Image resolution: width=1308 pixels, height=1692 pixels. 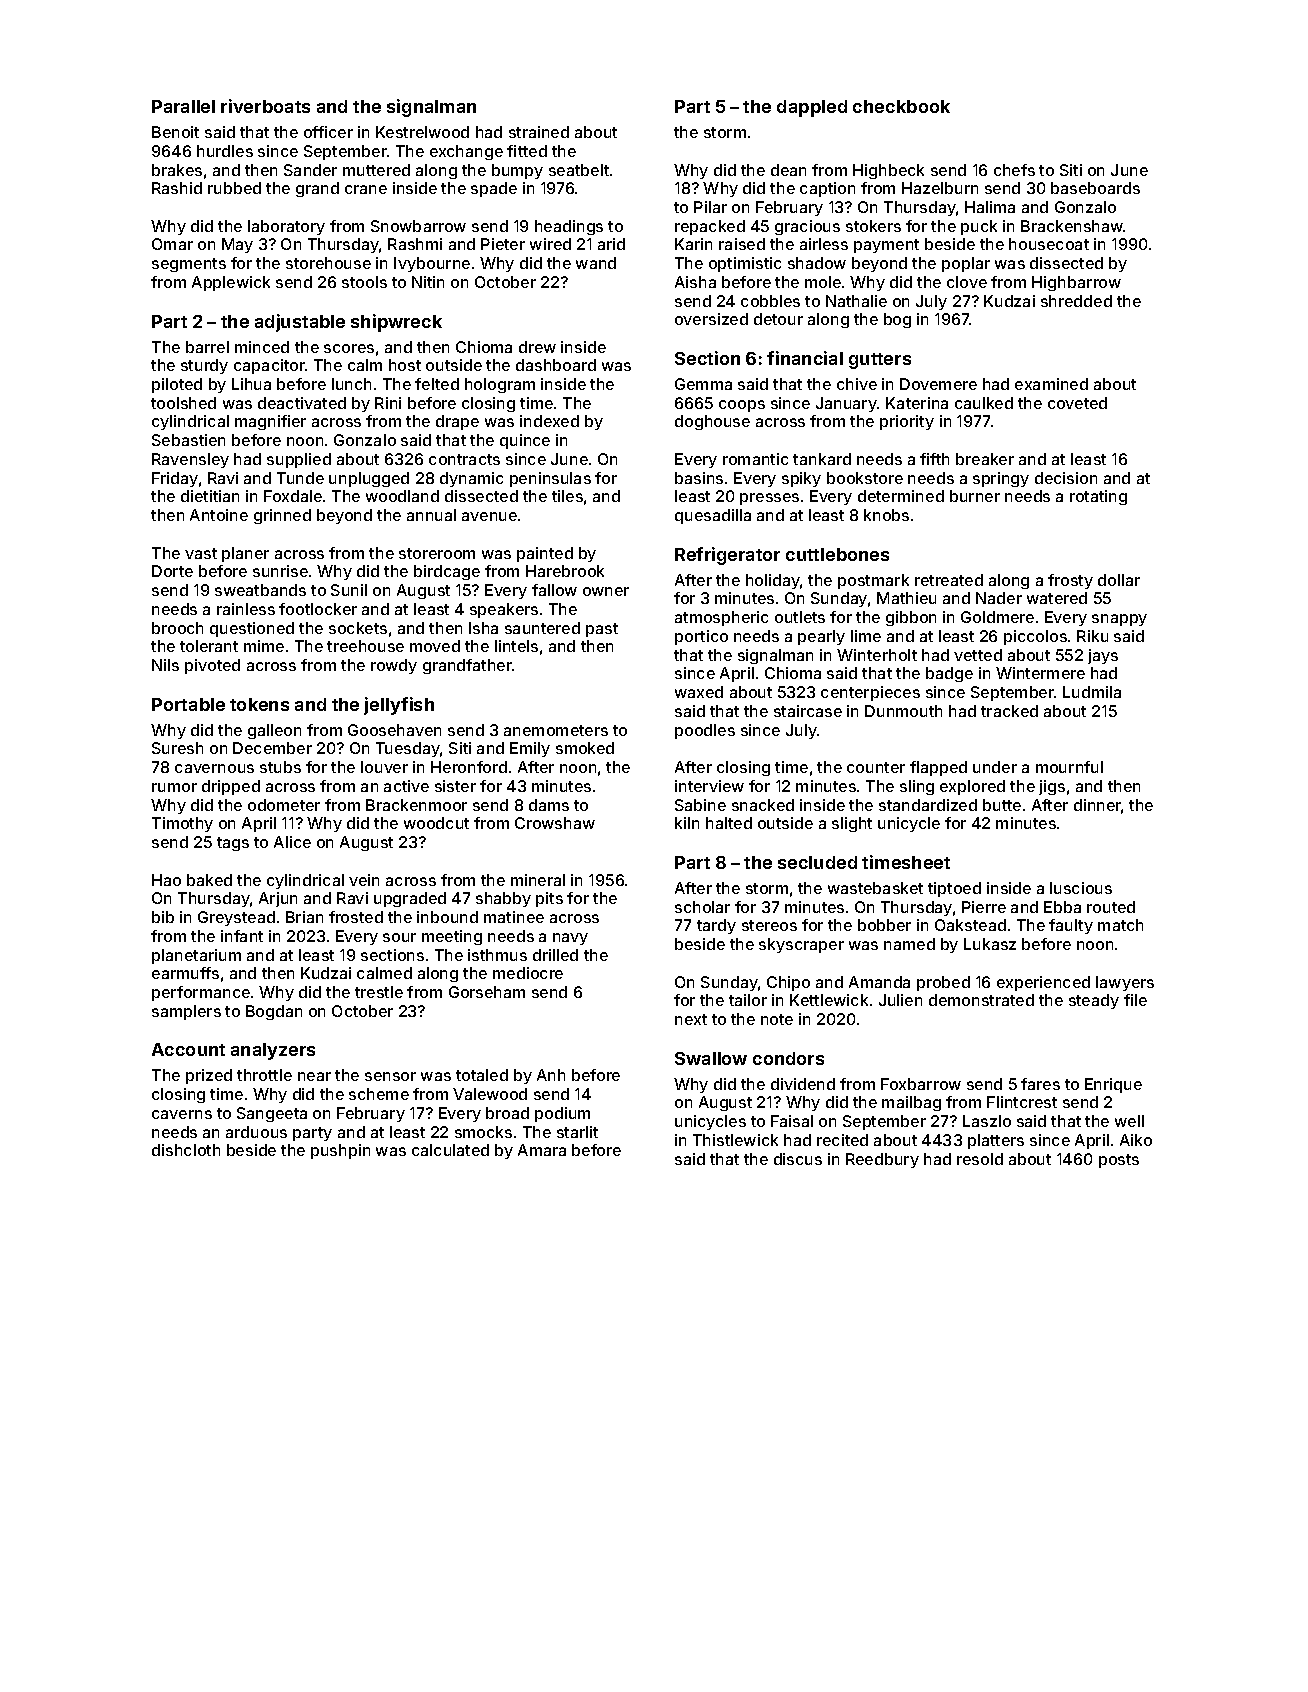 What do you see at coordinates (1069, 767) in the image?
I see `mournful` at bounding box center [1069, 767].
